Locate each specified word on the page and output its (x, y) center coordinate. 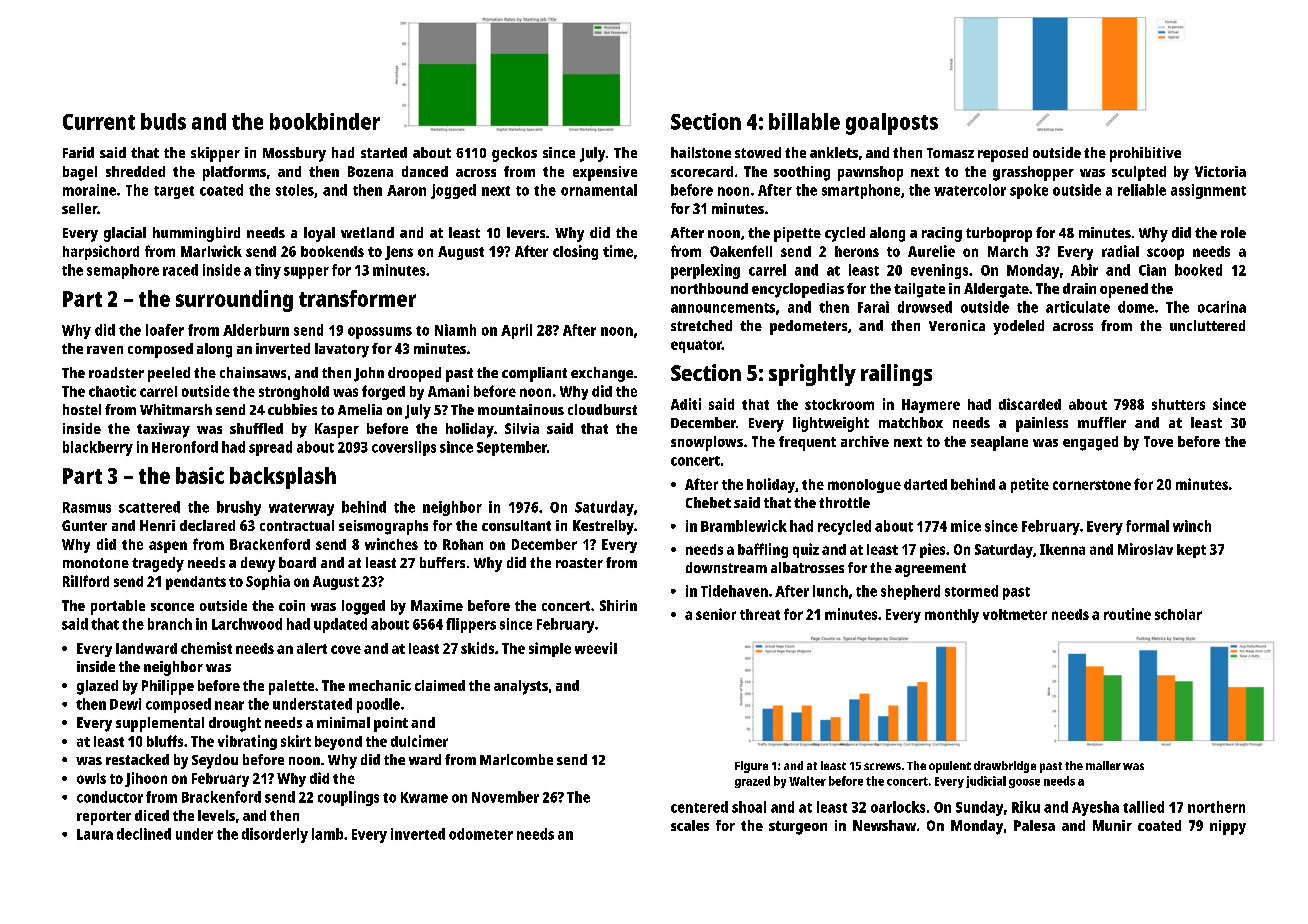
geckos (514, 154)
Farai (873, 307)
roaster (579, 563)
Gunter (84, 525)
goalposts (892, 124)
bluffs (165, 741)
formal (1147, 526)
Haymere (931, 406)
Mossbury (294, 154)
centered (699, 807)
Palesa (1034, 825)
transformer (357, 298)
